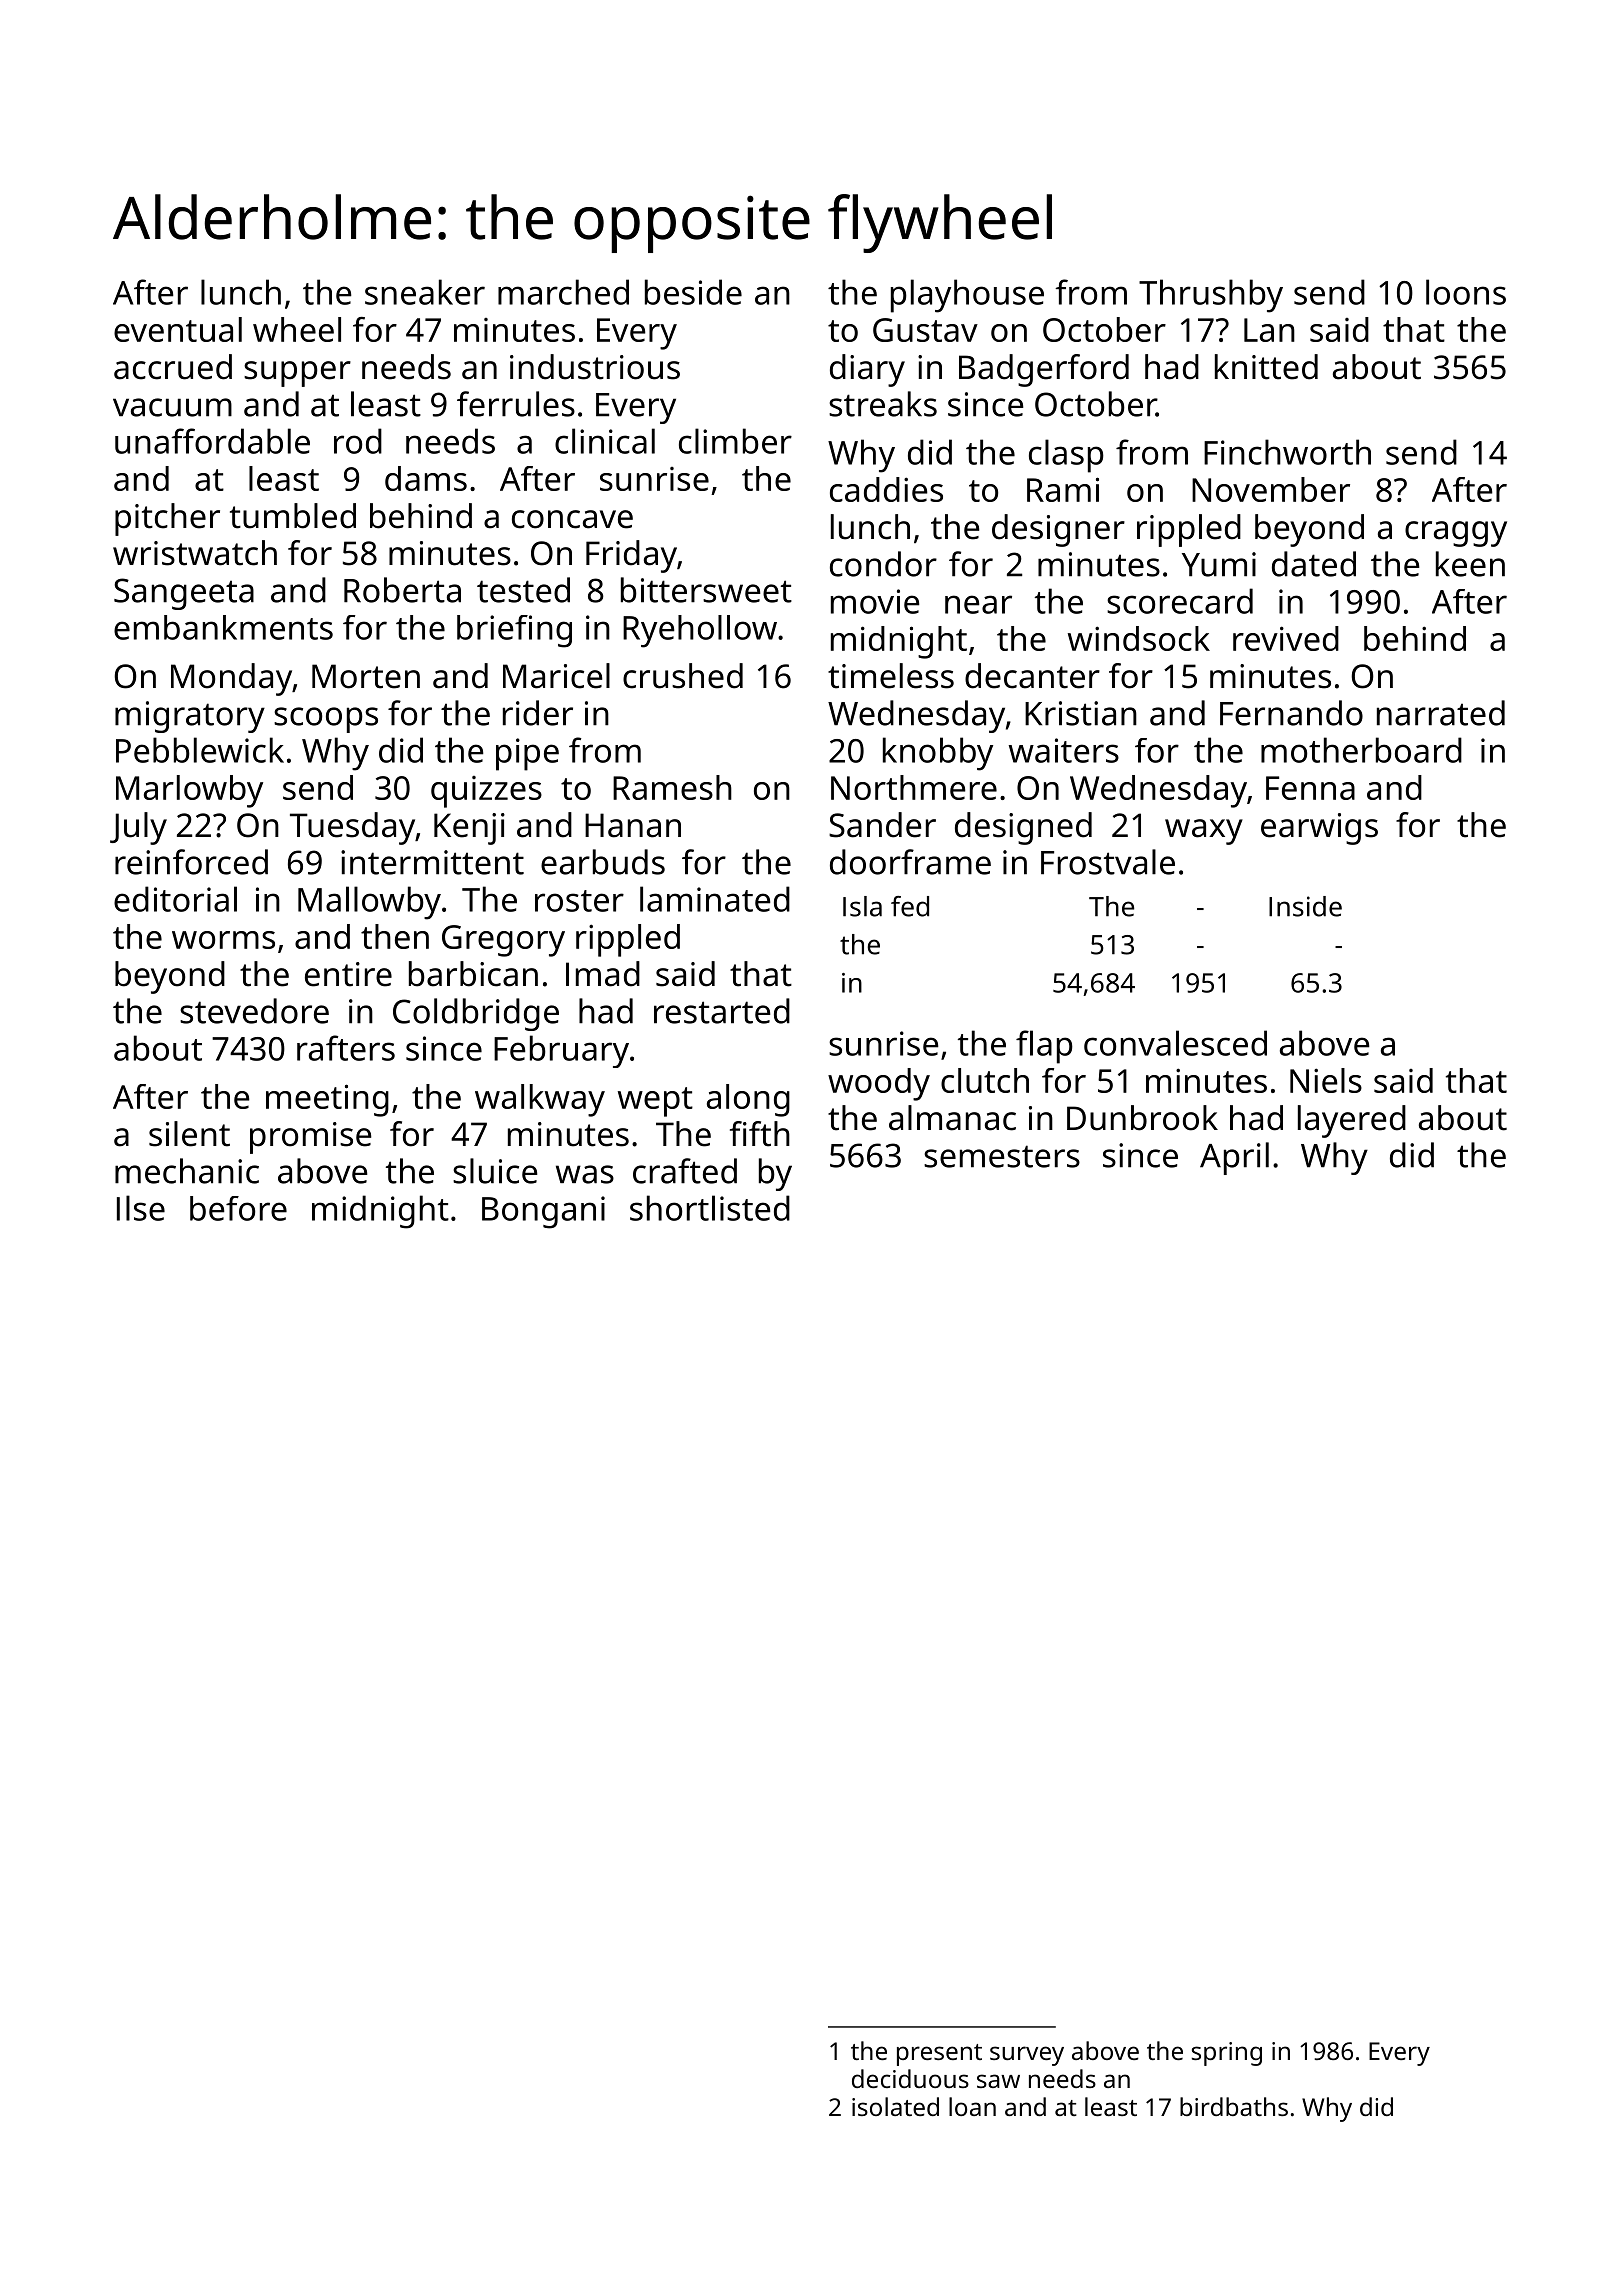 The image size is (1620, 2292). Describe the element at coordinates (1466, 292) in the document. I see `loons` at that location.
